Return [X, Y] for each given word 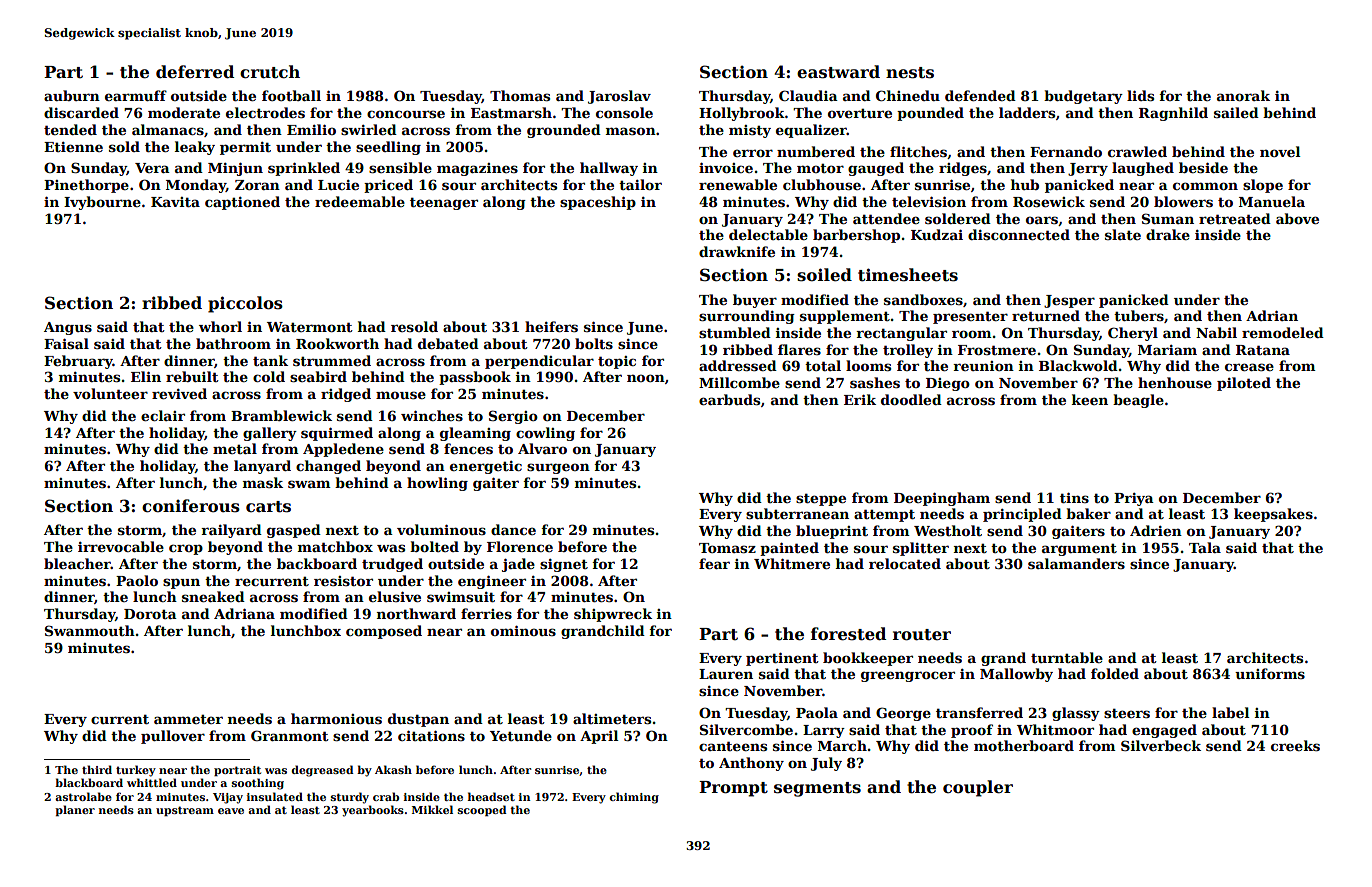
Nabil [1216, 332]
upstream [185, 811]
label [1230, 712]
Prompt [733, 789]
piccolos [245, 304]
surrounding [747, 317]
